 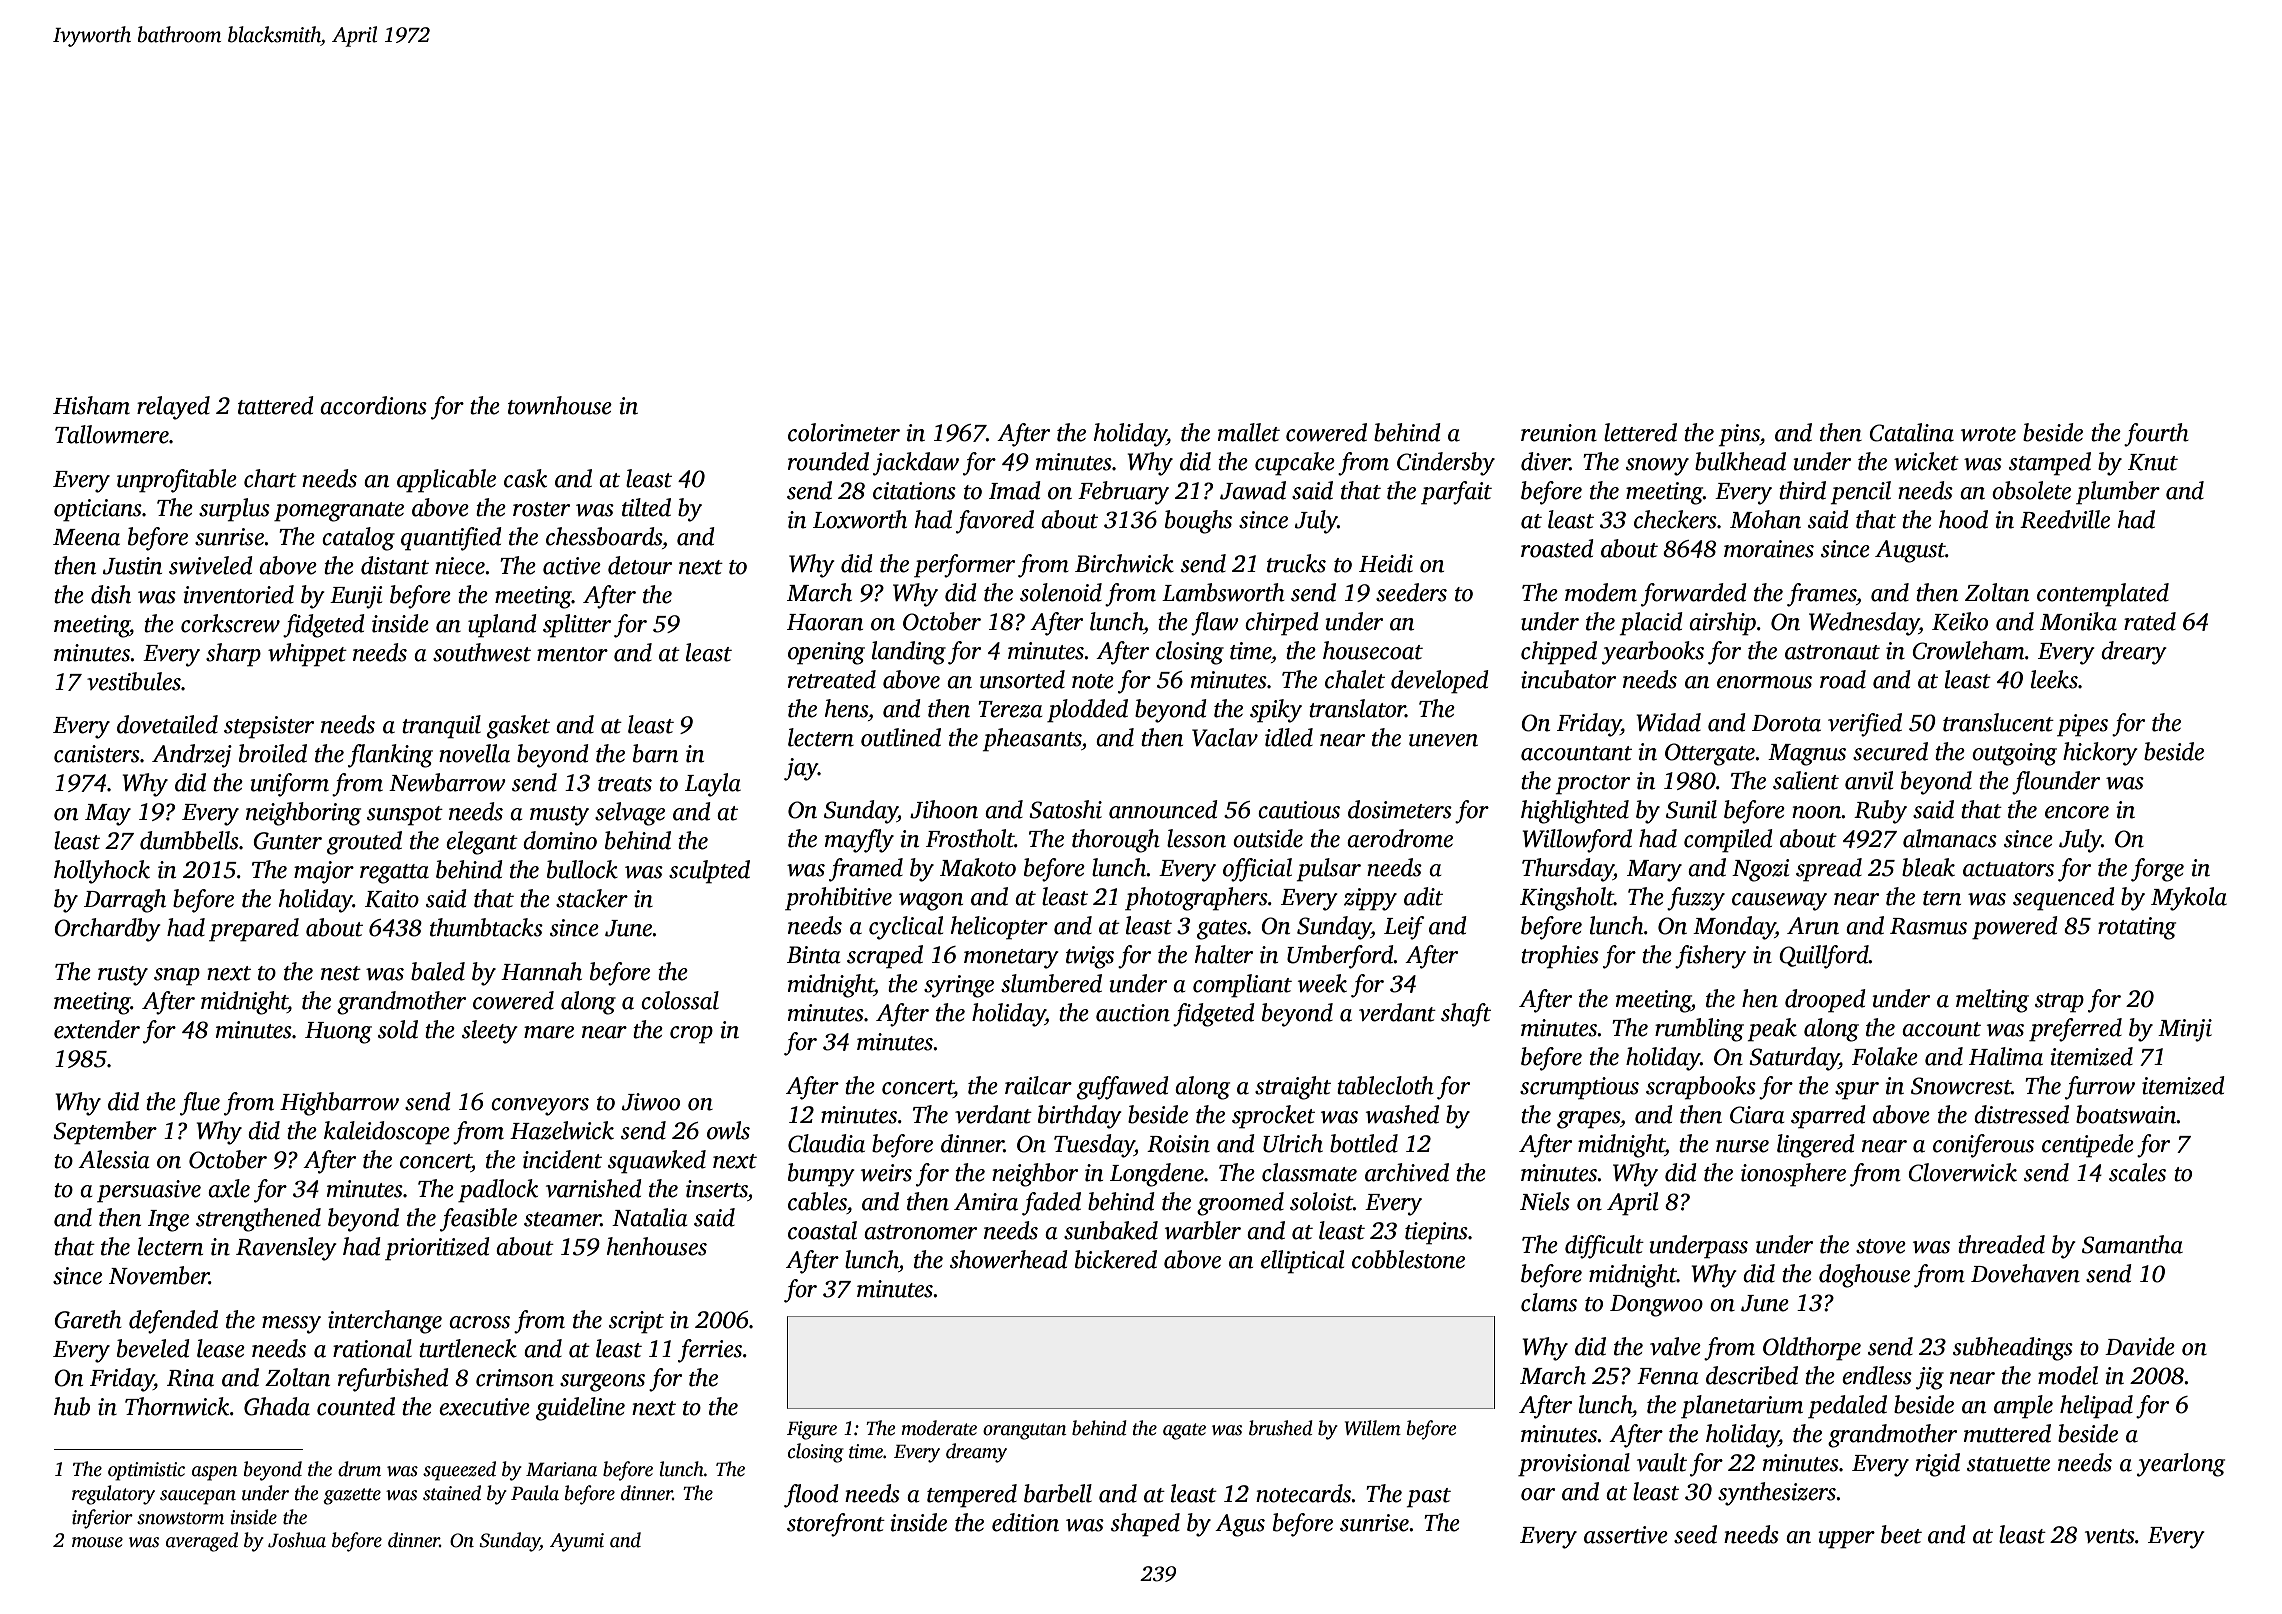 What do you see at coordinates (1885, 1056) in the screenshot?
I see `Folake` at bounding box center [1885, 1056].
